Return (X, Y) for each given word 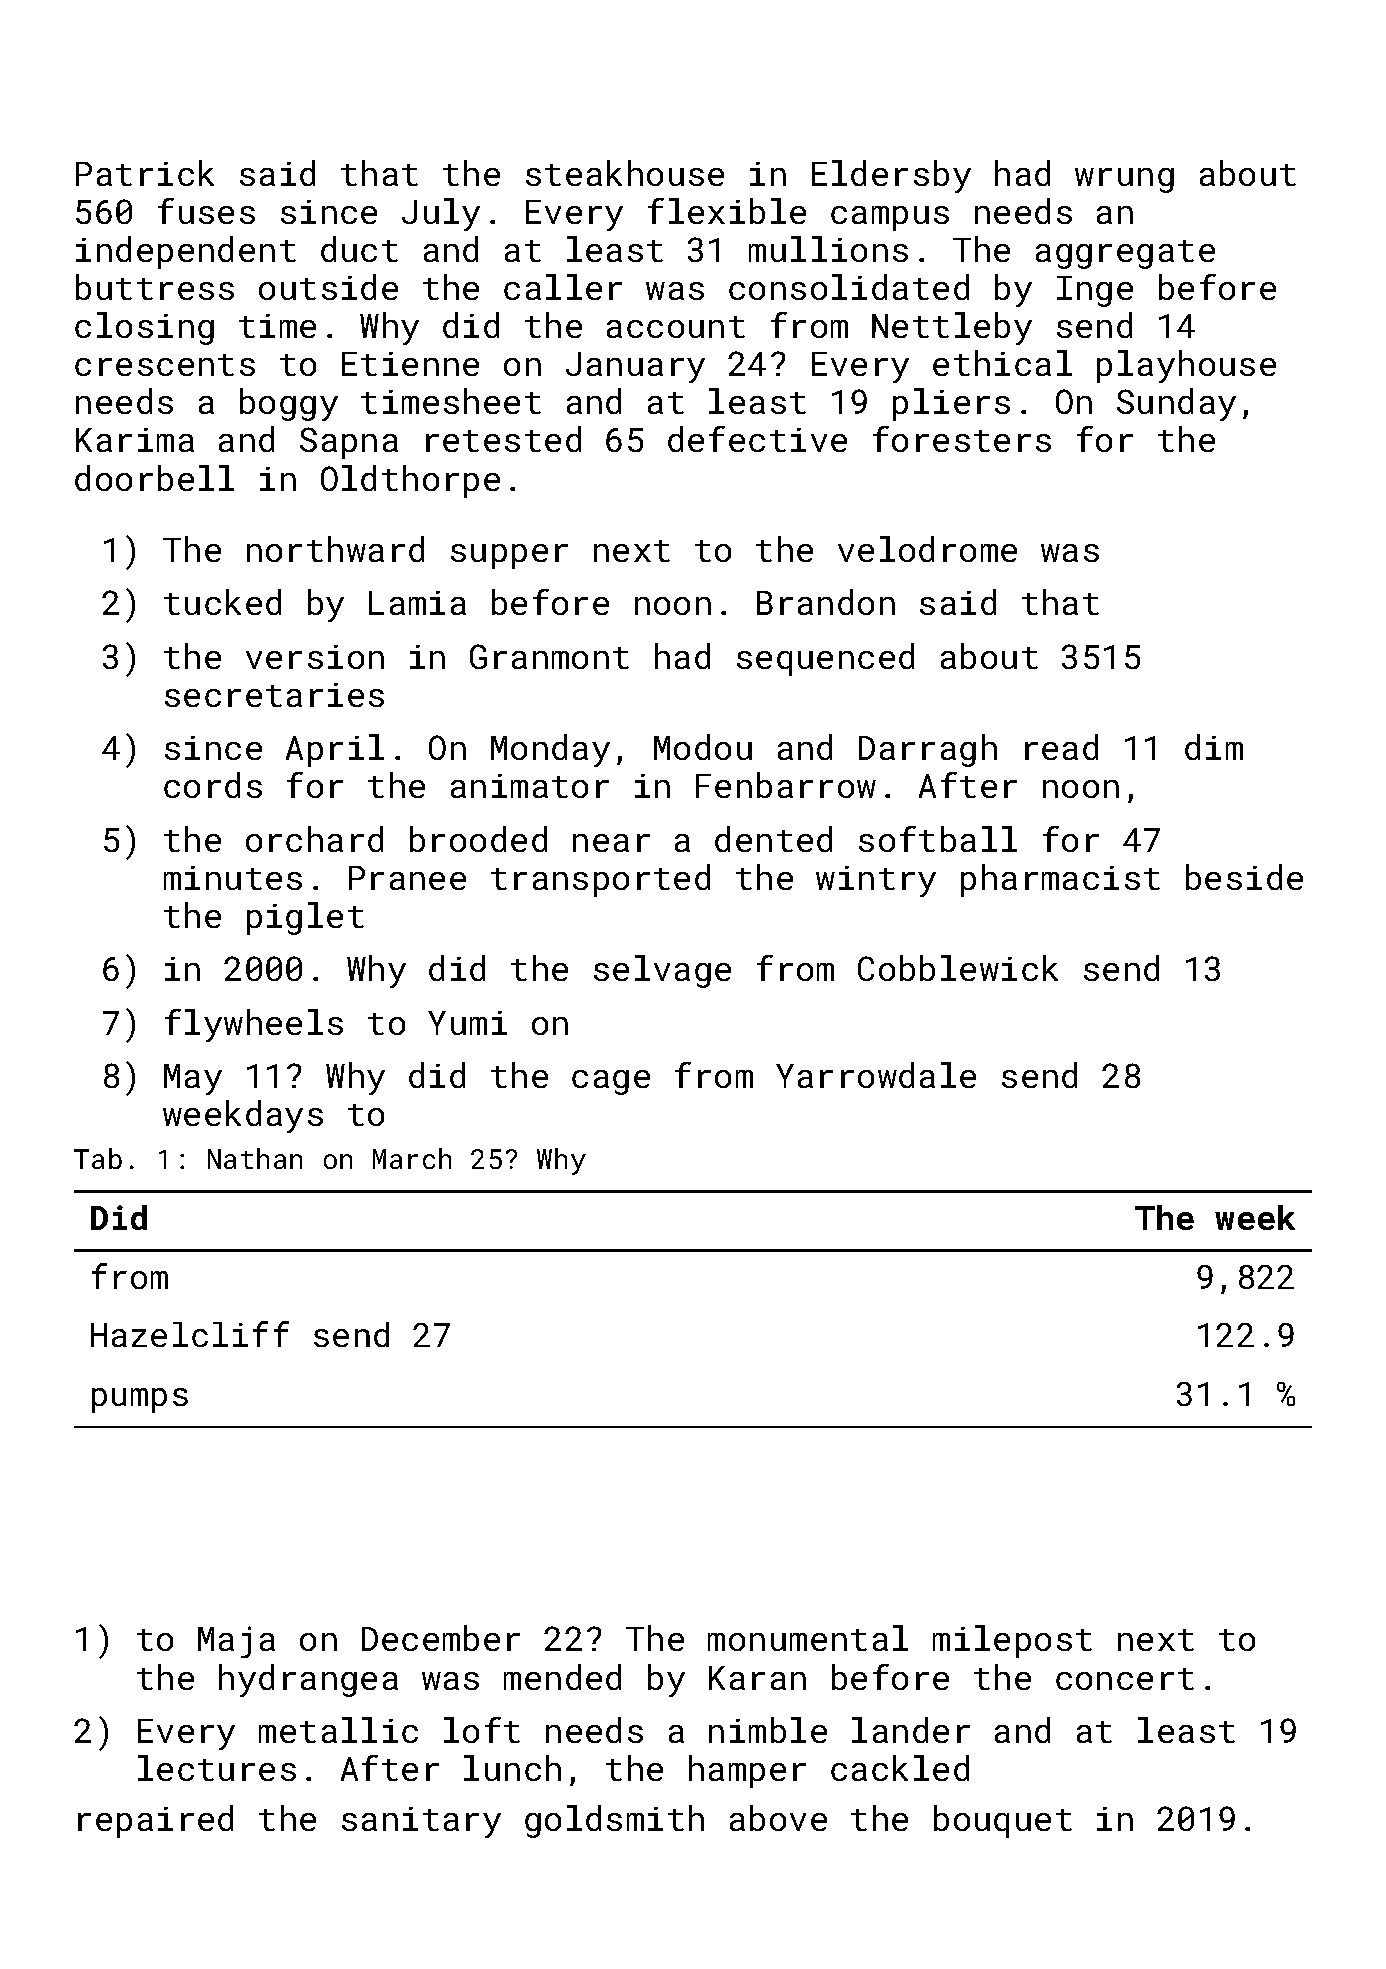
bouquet (1003, 1821)
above (778, 1818)
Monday (550, 750)
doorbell (154, 478)
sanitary (421, 1822)
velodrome (927, 549)
